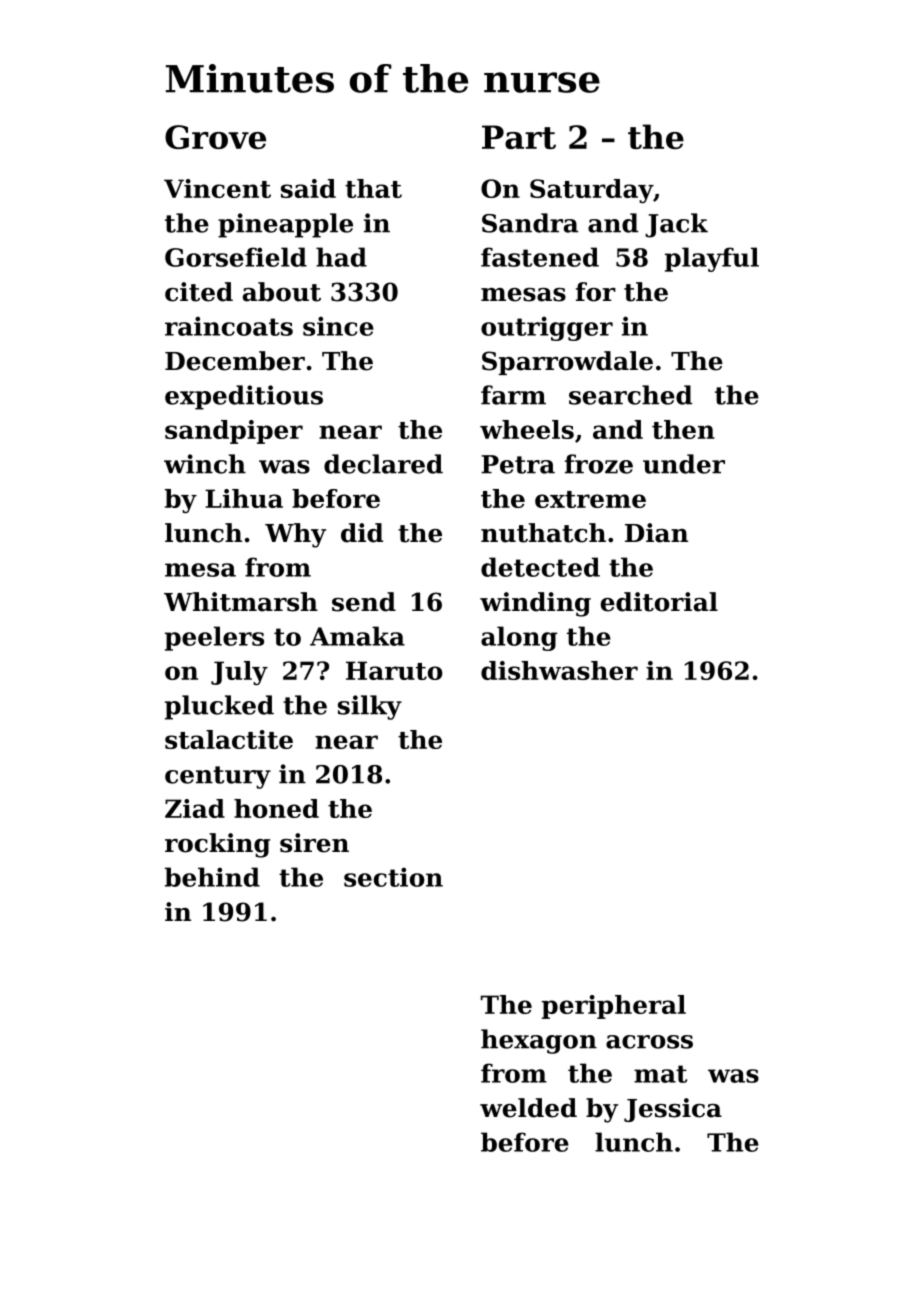 The width and height of the screenshot is (924, 1311). Describe the element at coordinates (518, 464) in the screenshot. I see `Petra` at that location.
